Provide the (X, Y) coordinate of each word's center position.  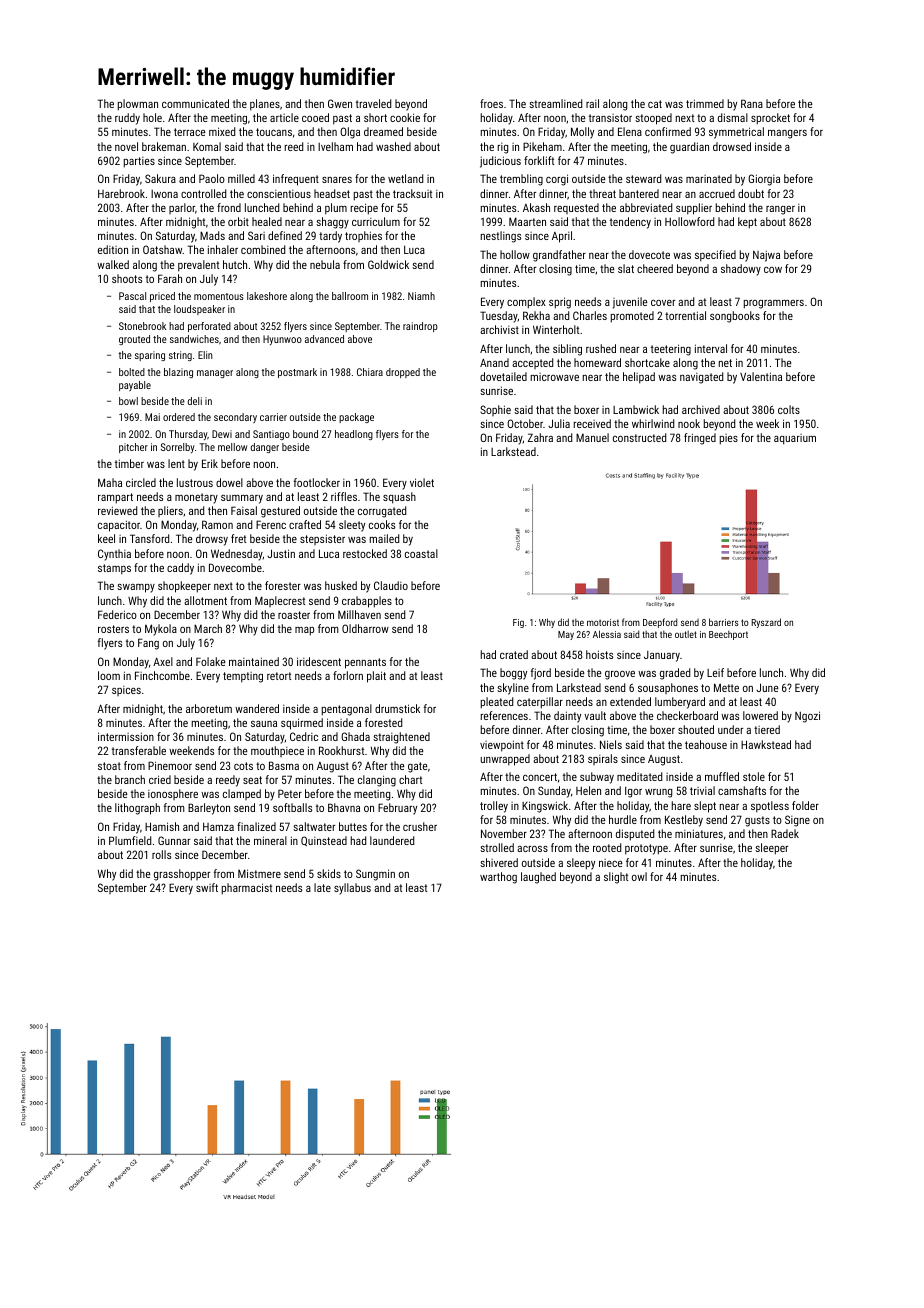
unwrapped (505, 760)
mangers (787, 134)
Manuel (592, 437)
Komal (207, 146)
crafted (305, 524)
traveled (373, 103)
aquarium (795, 439)
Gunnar (174, 840)
